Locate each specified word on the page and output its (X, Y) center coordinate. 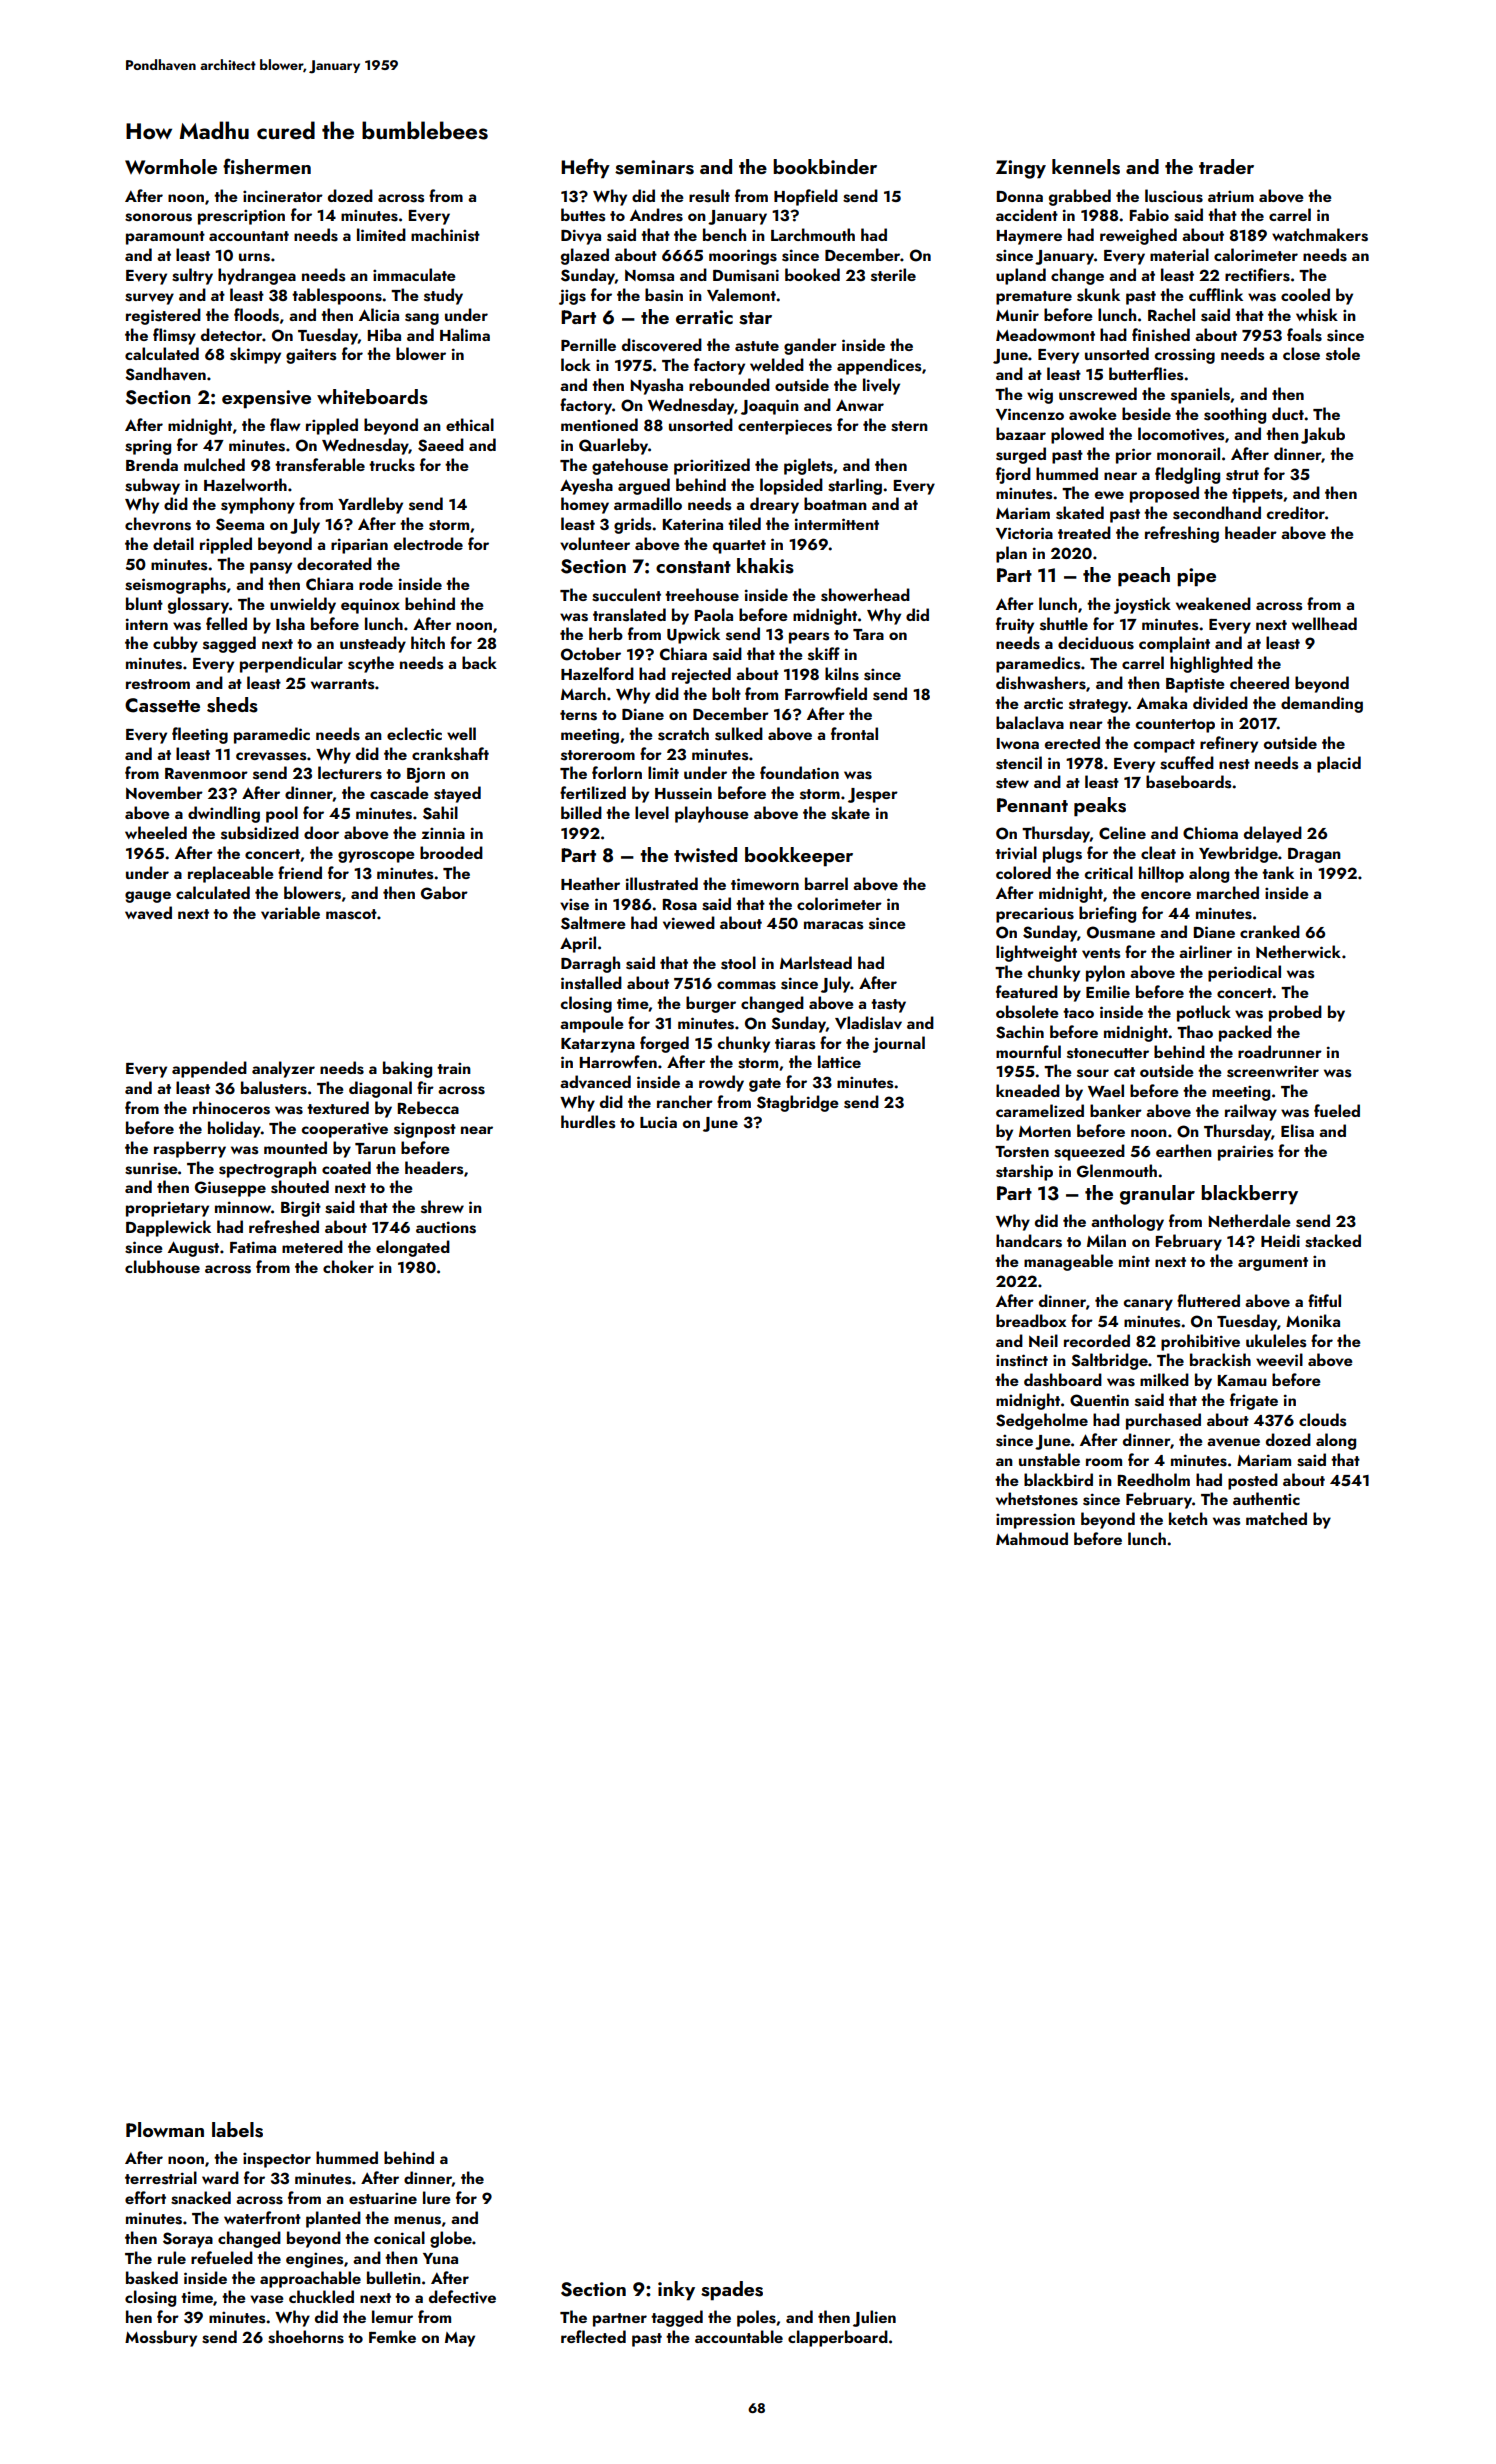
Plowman (165, 2129)
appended (209, 1069)
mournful (1028, 1051)
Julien (874, 2318)
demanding (1322, 704)
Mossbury (161, 2338)
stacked (1333, 1241)
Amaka (1162, 702)
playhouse (712, 814)
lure (437, 2197)
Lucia (658, 1122)
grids (632, 525)
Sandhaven (165, 374)
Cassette (162, 705)
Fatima (253, 1247)
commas (746, 985)
